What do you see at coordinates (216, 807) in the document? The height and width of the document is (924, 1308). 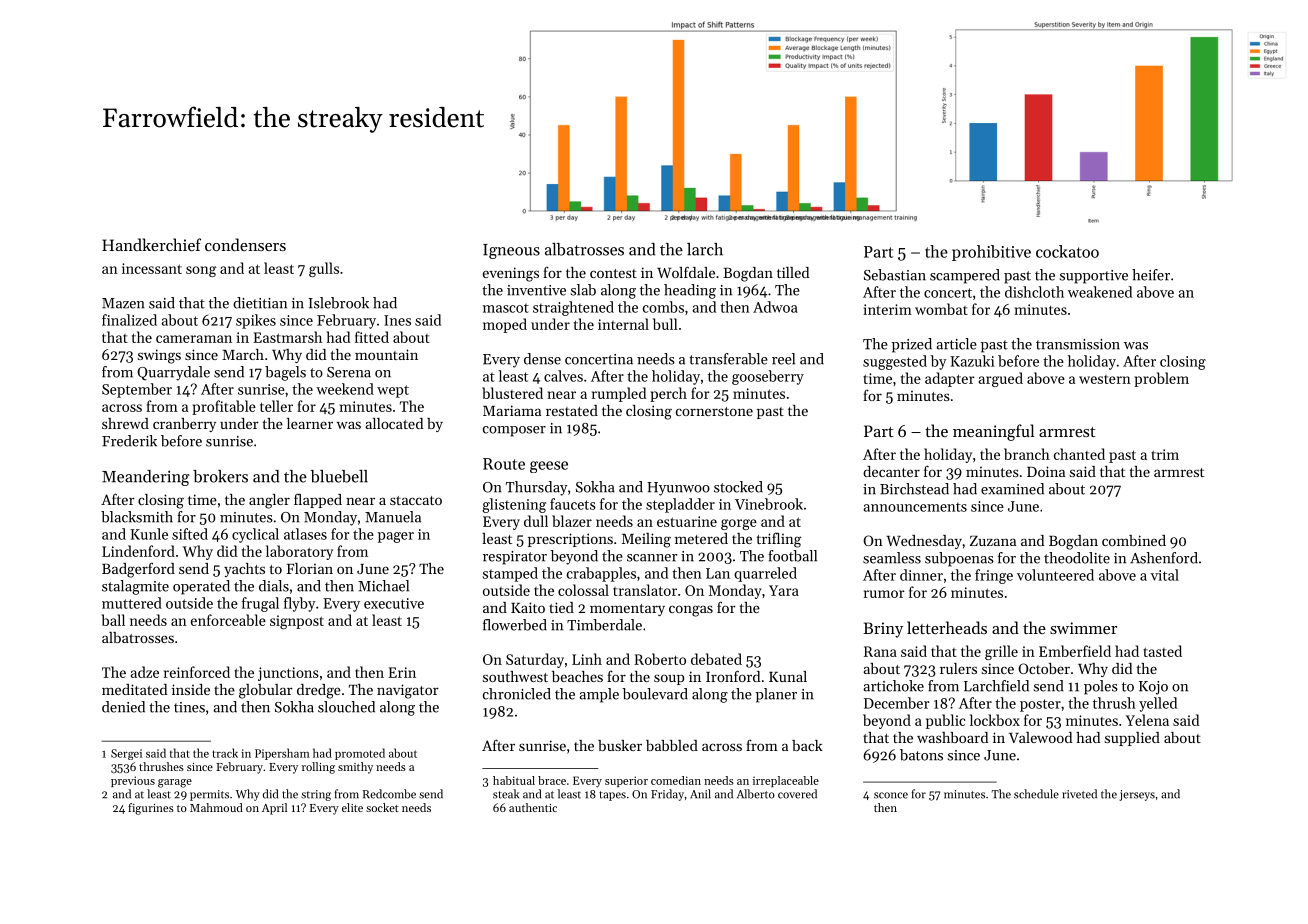 I see `Mahmoud` at bounding box center [216, 807].
